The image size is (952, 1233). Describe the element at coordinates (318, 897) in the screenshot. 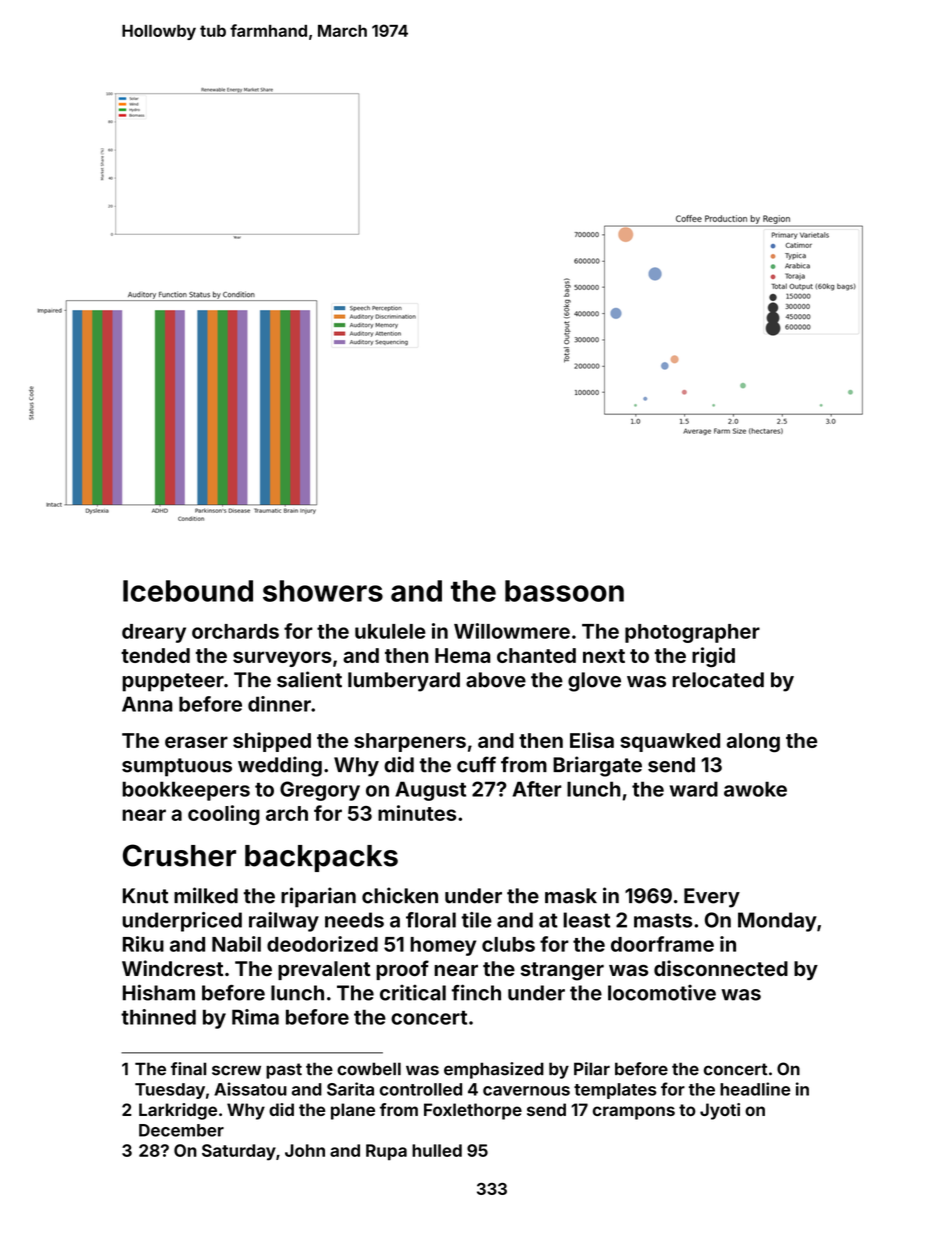

I see `riparian` at that location.
